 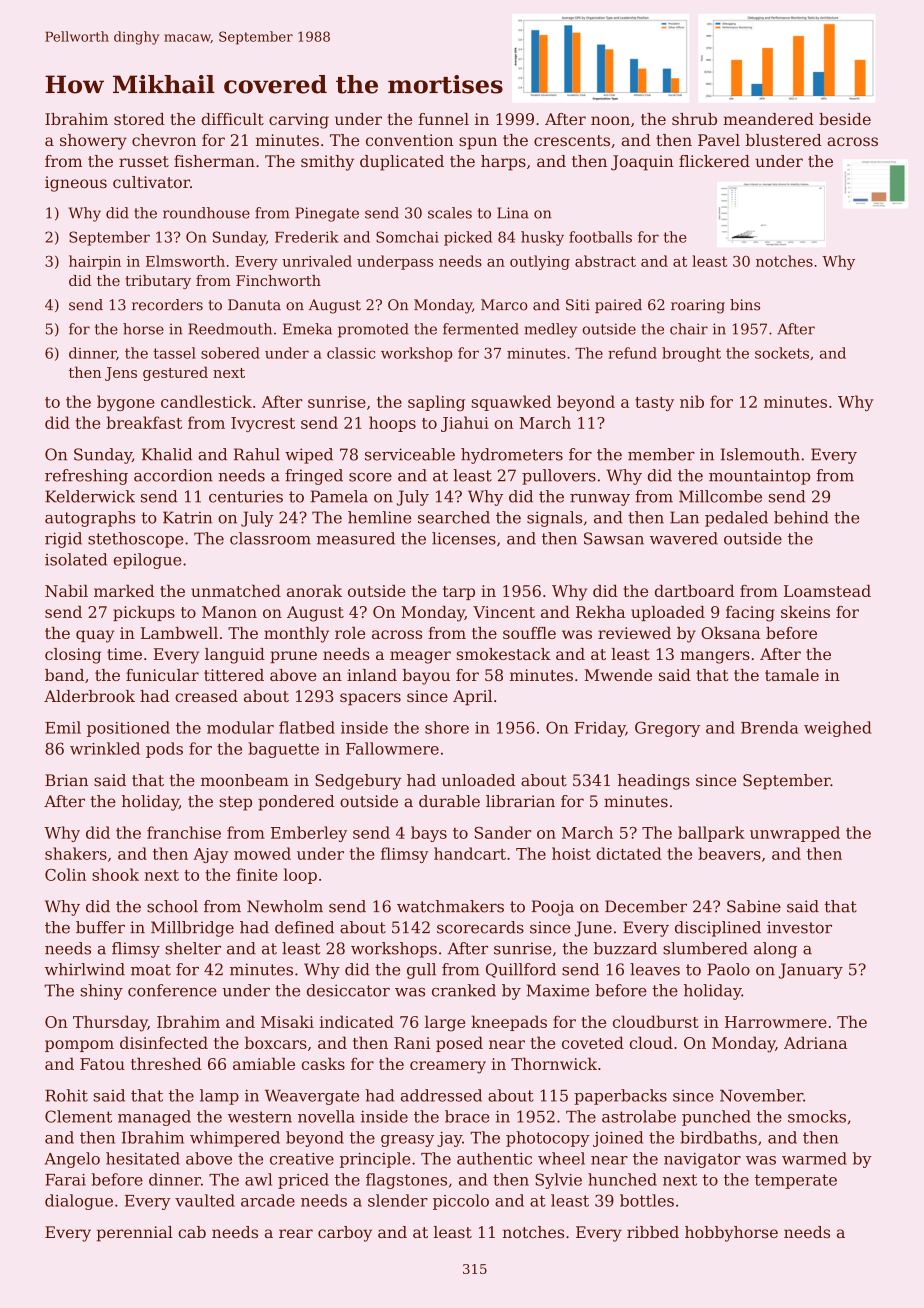 I want to click on roaring, so click(x=698, y=306).
